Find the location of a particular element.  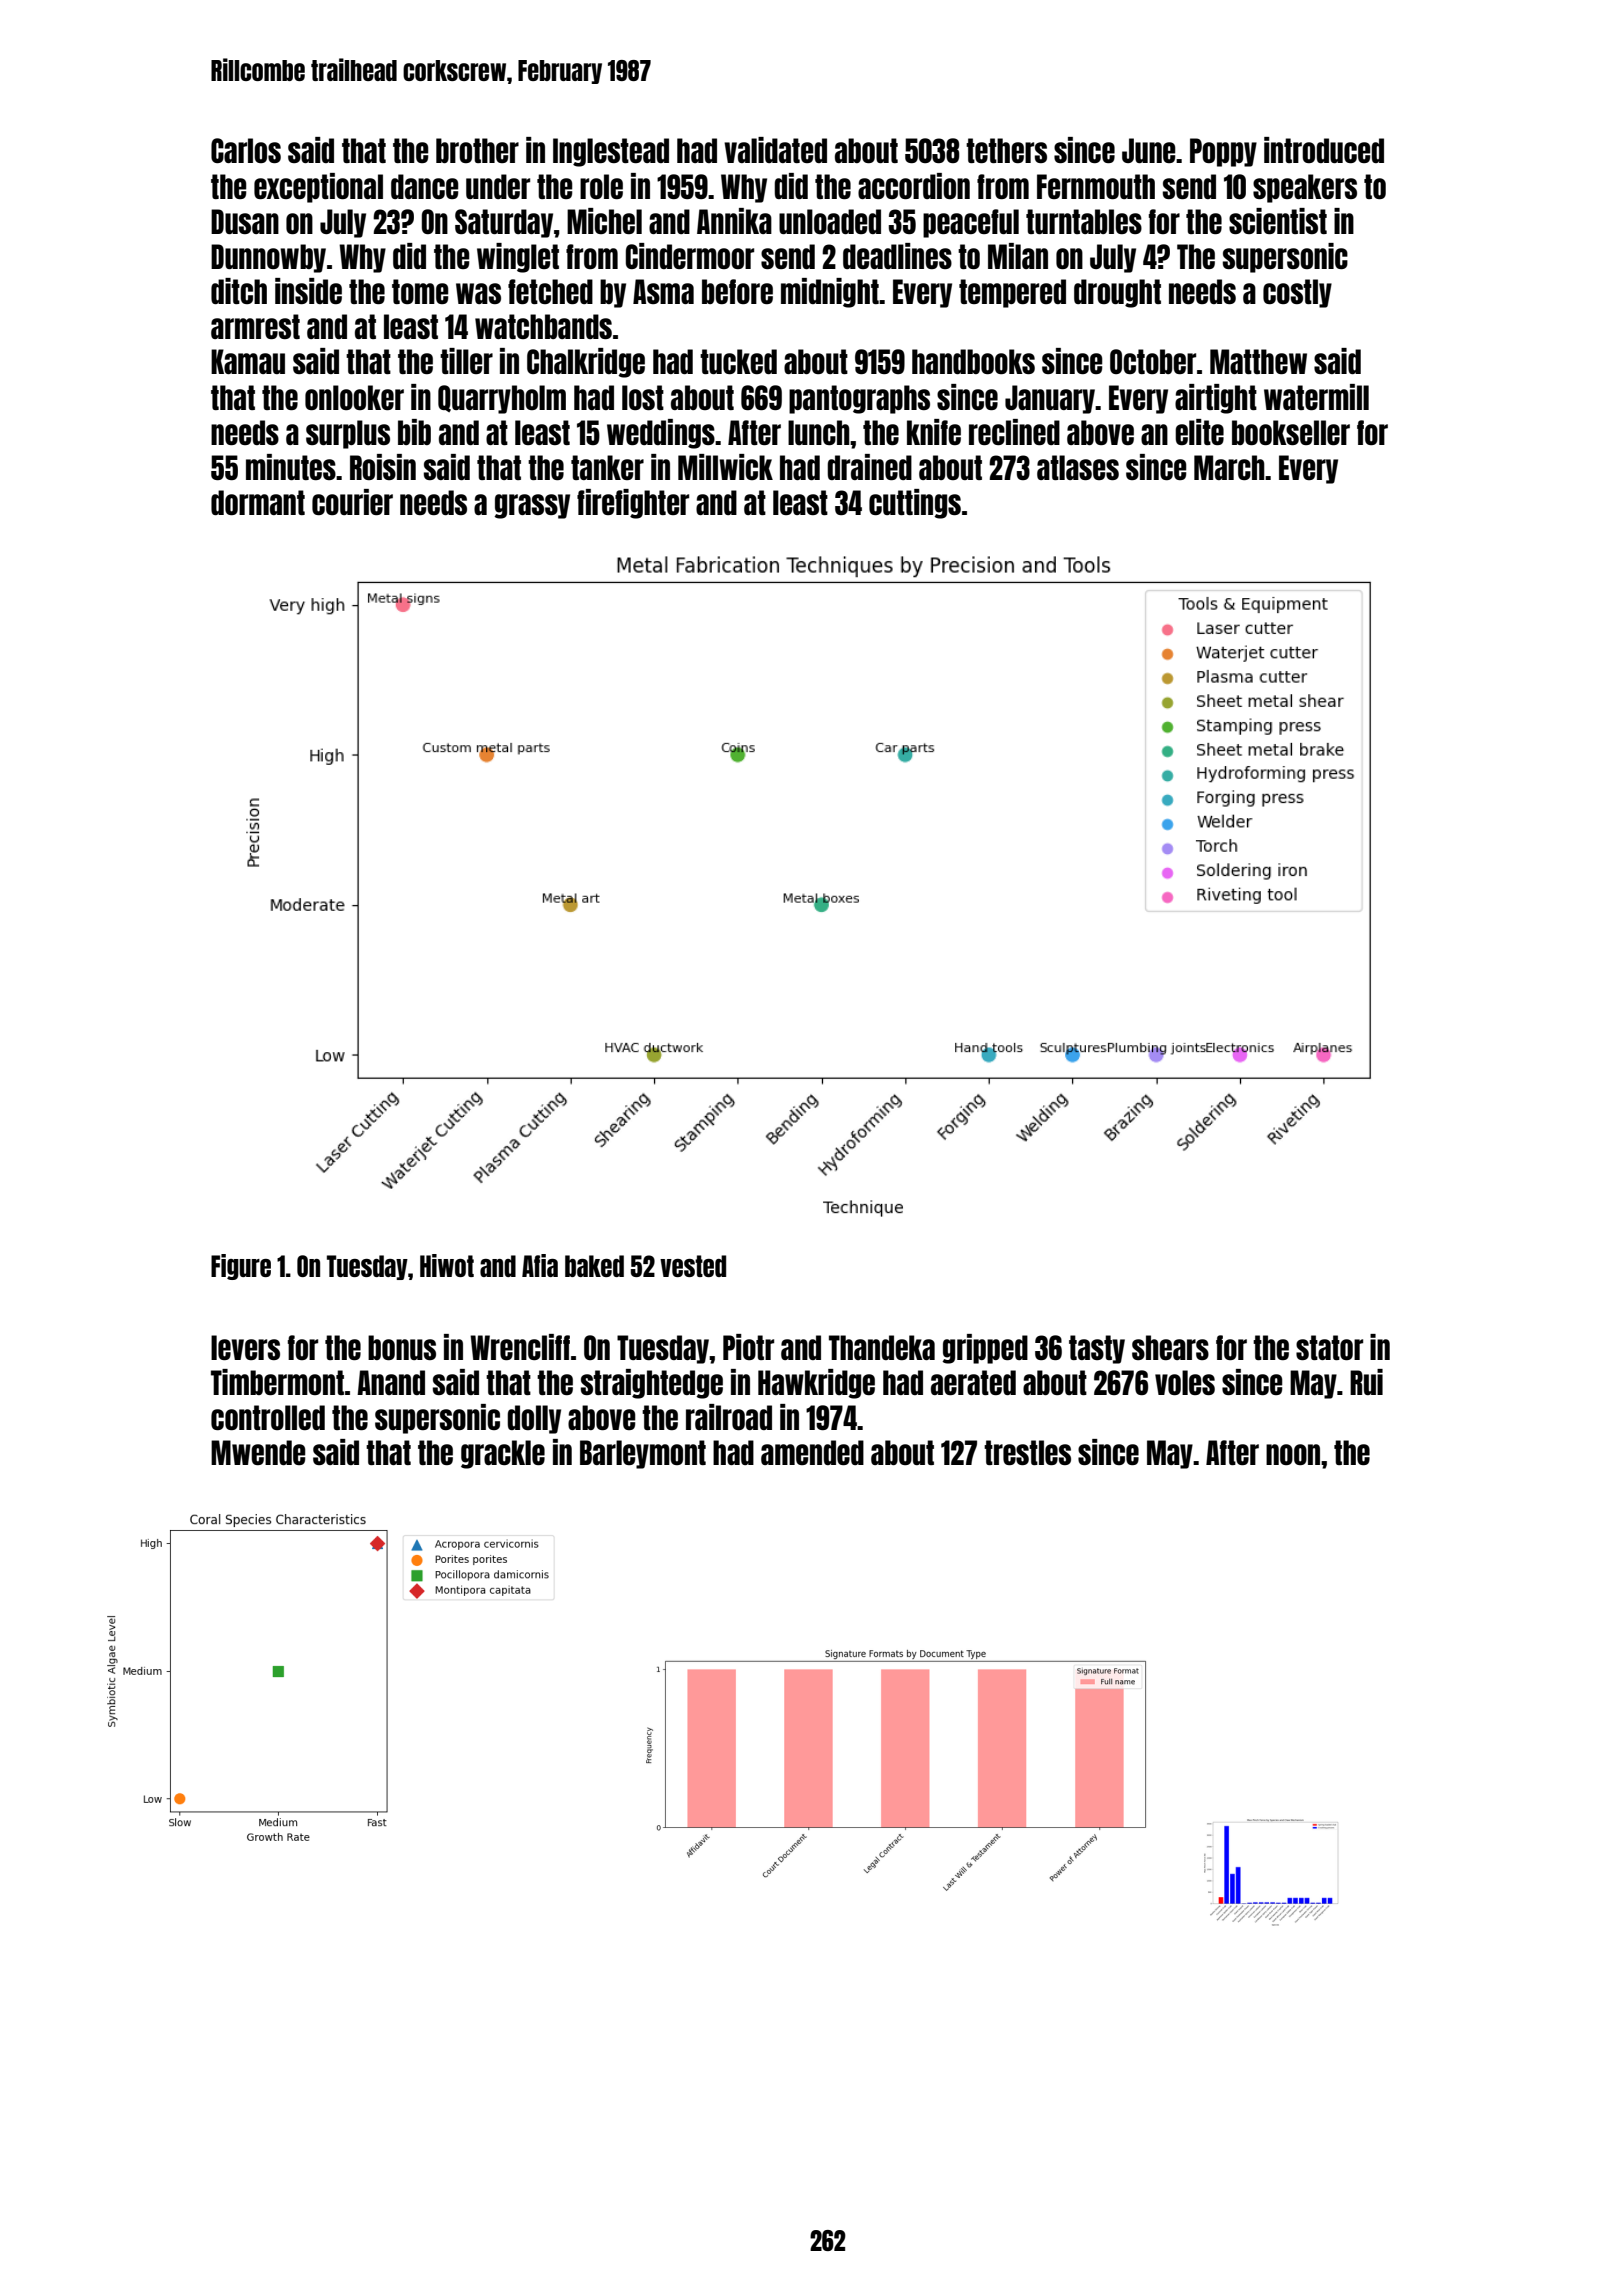

Rui is located at coordinates (1366, 1382).
